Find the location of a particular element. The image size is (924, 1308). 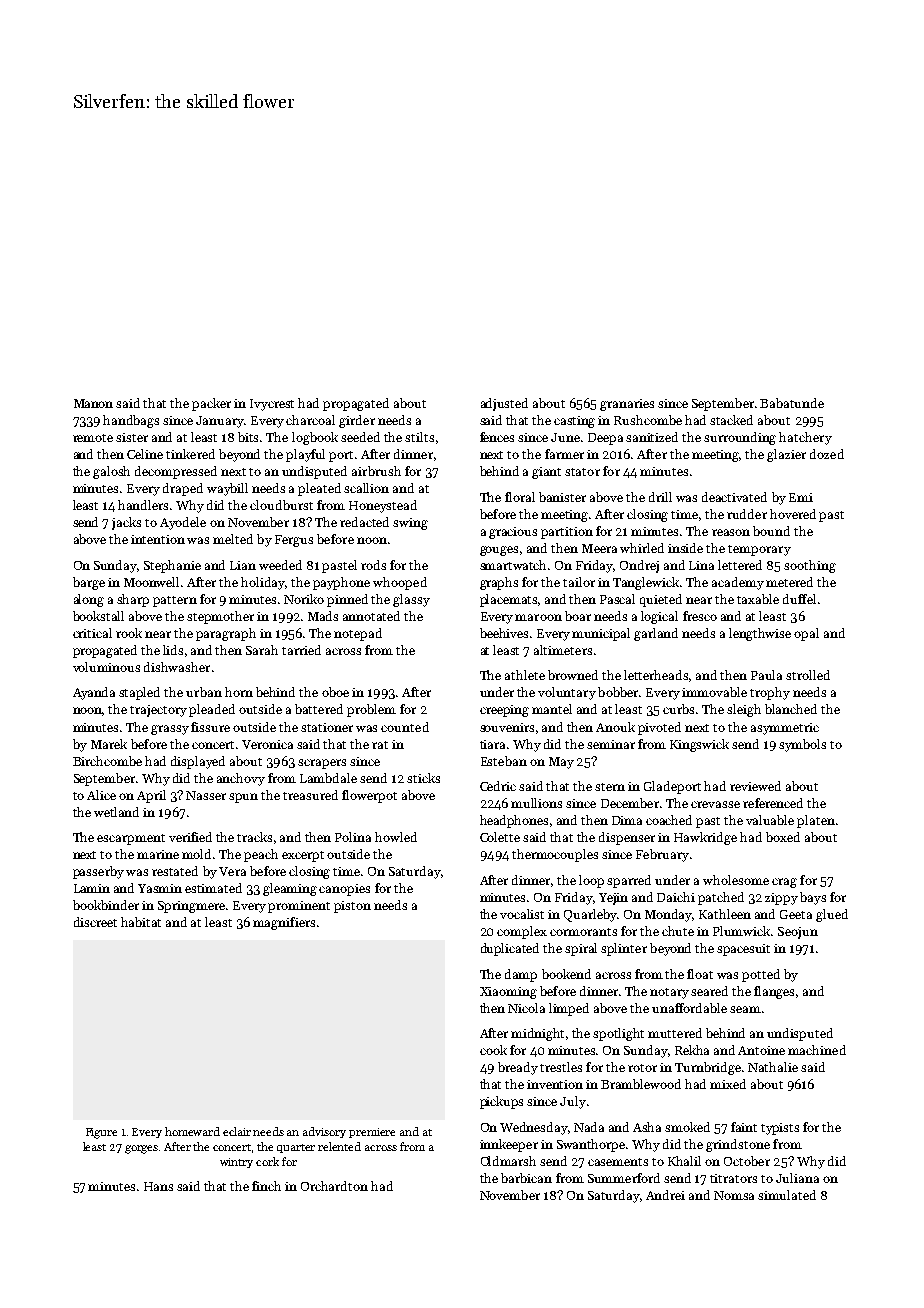

glued is located at coordinates (832, 915).
